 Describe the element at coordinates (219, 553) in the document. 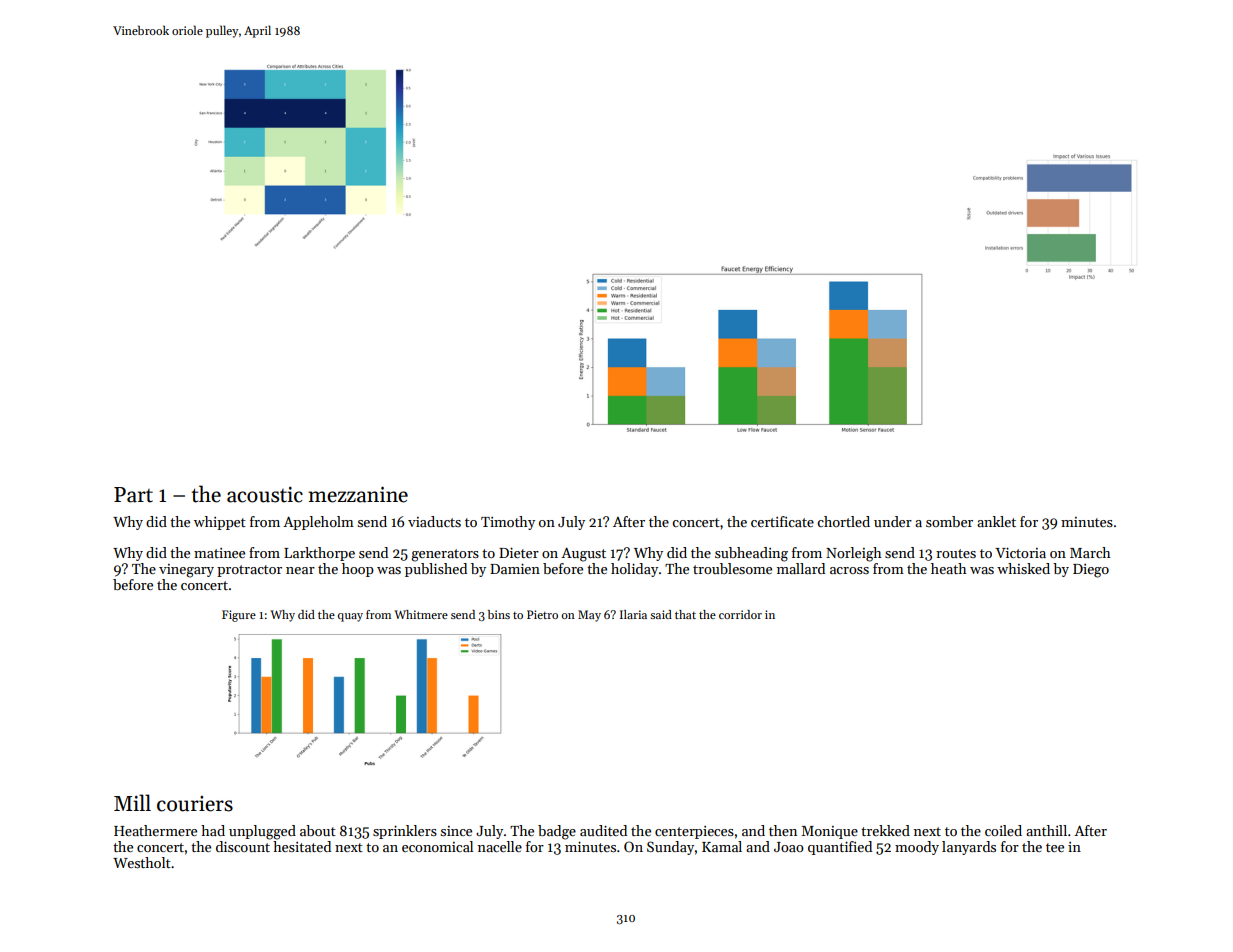

I see `matinee` at that location.
